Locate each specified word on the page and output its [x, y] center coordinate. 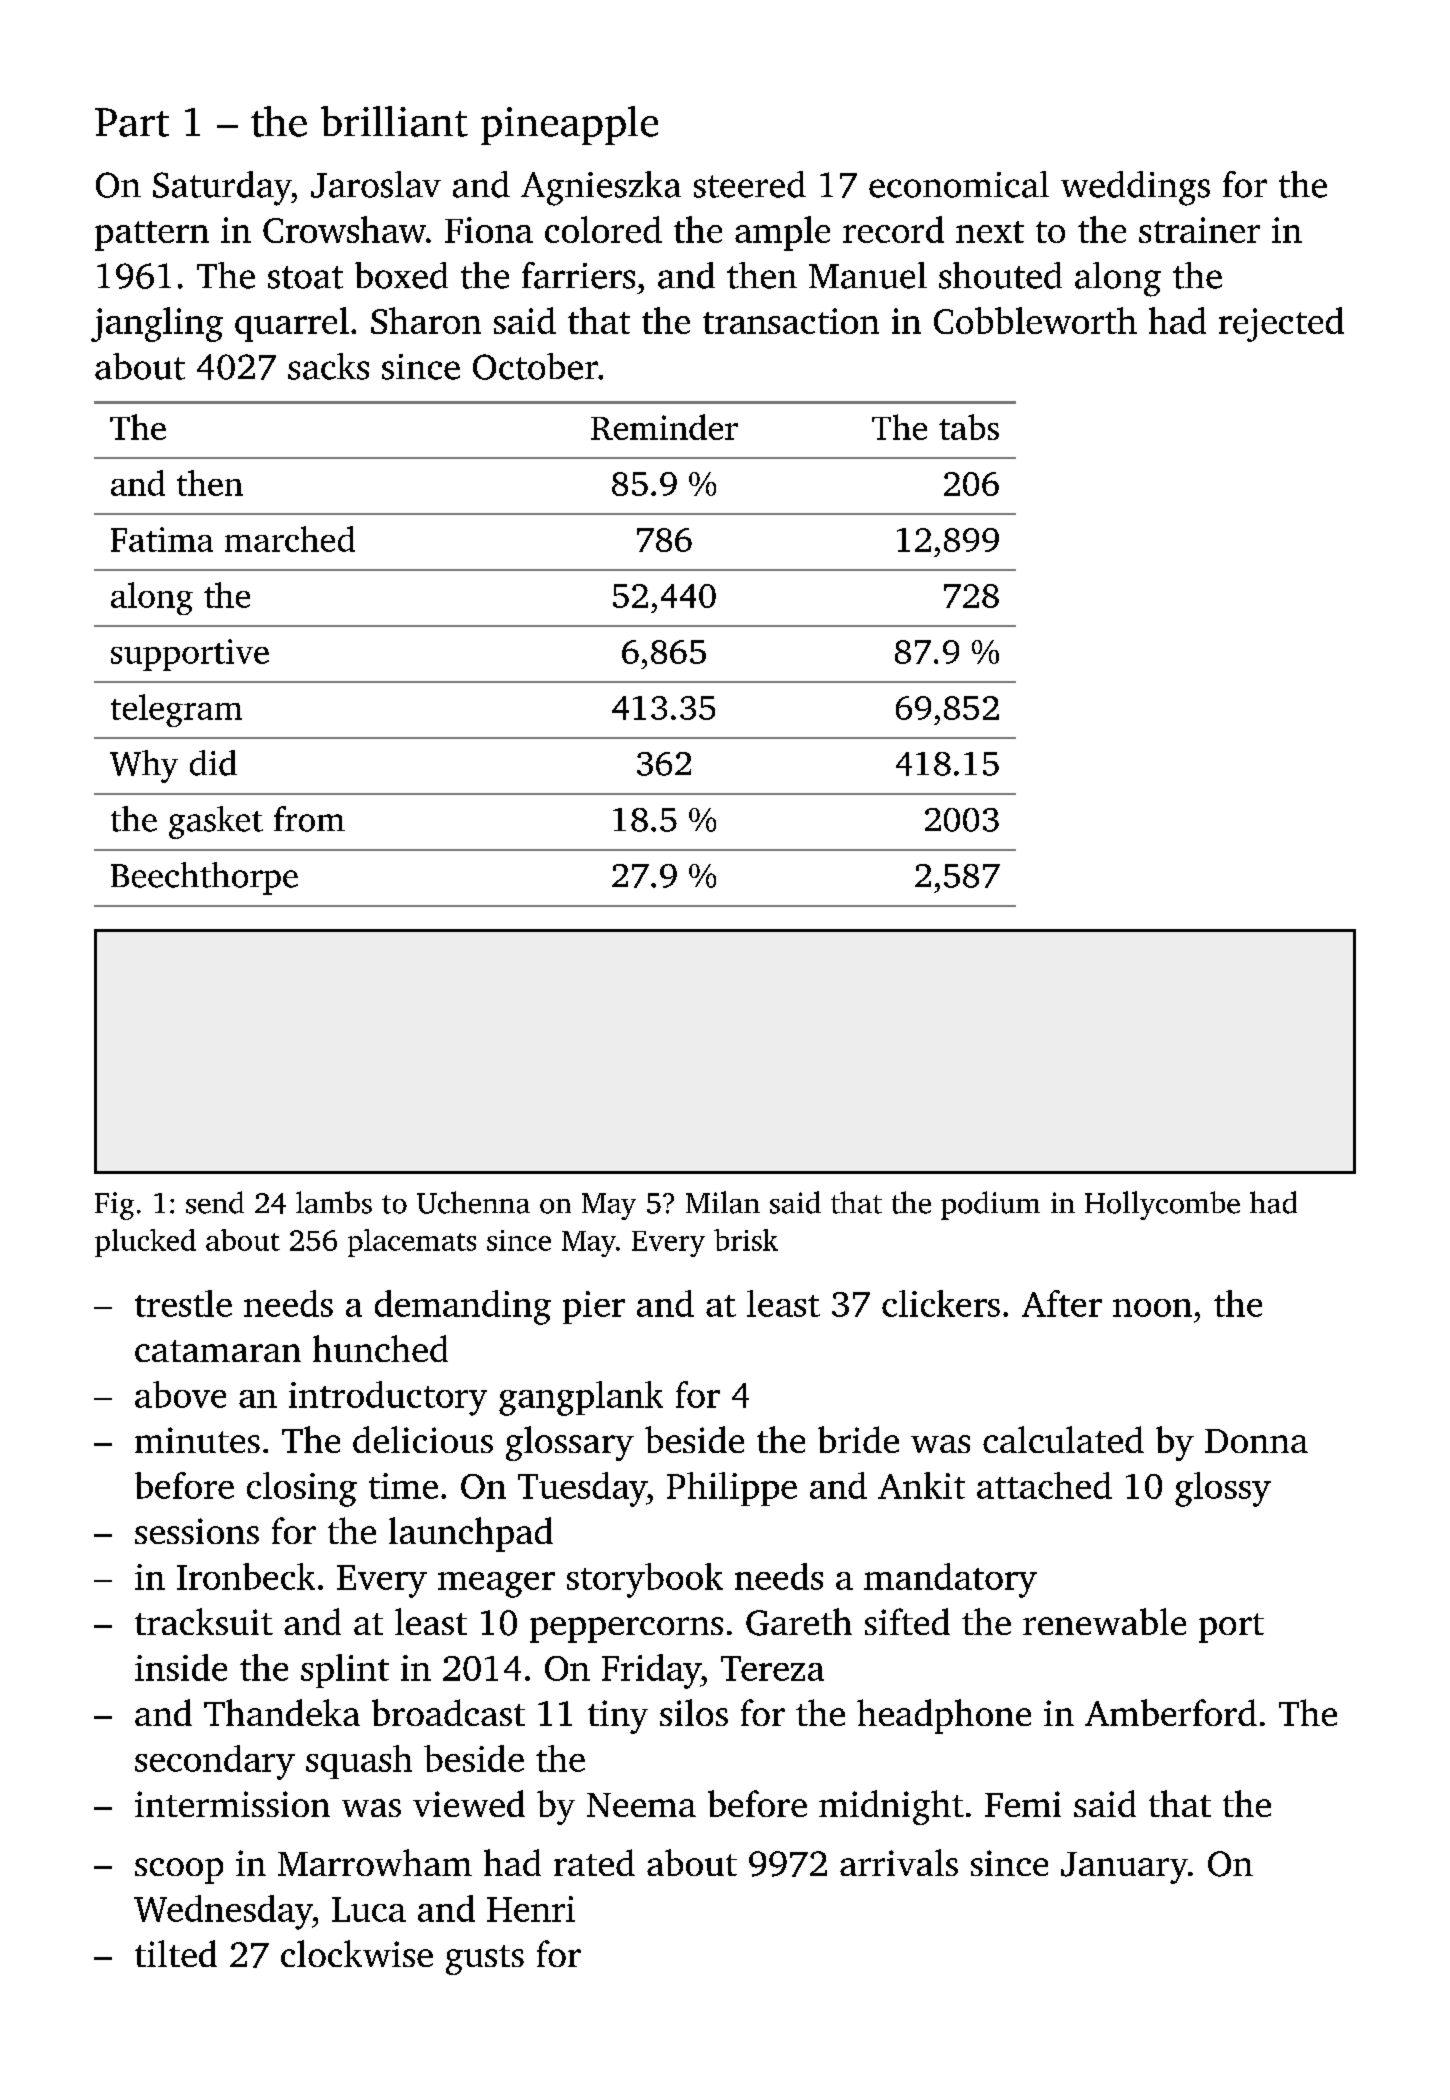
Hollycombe [1162, 1205]
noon [1152, 1308]
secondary [215, 1762]
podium [990, 1205]
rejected [1281, 324]
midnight [891, 1807]
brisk [746, 1240]
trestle [183, 1303]
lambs [334, 1202]
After [1062, 1303]
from [309, 819]
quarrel [292, 324]
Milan [723, 1202]
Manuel [868, 275]
